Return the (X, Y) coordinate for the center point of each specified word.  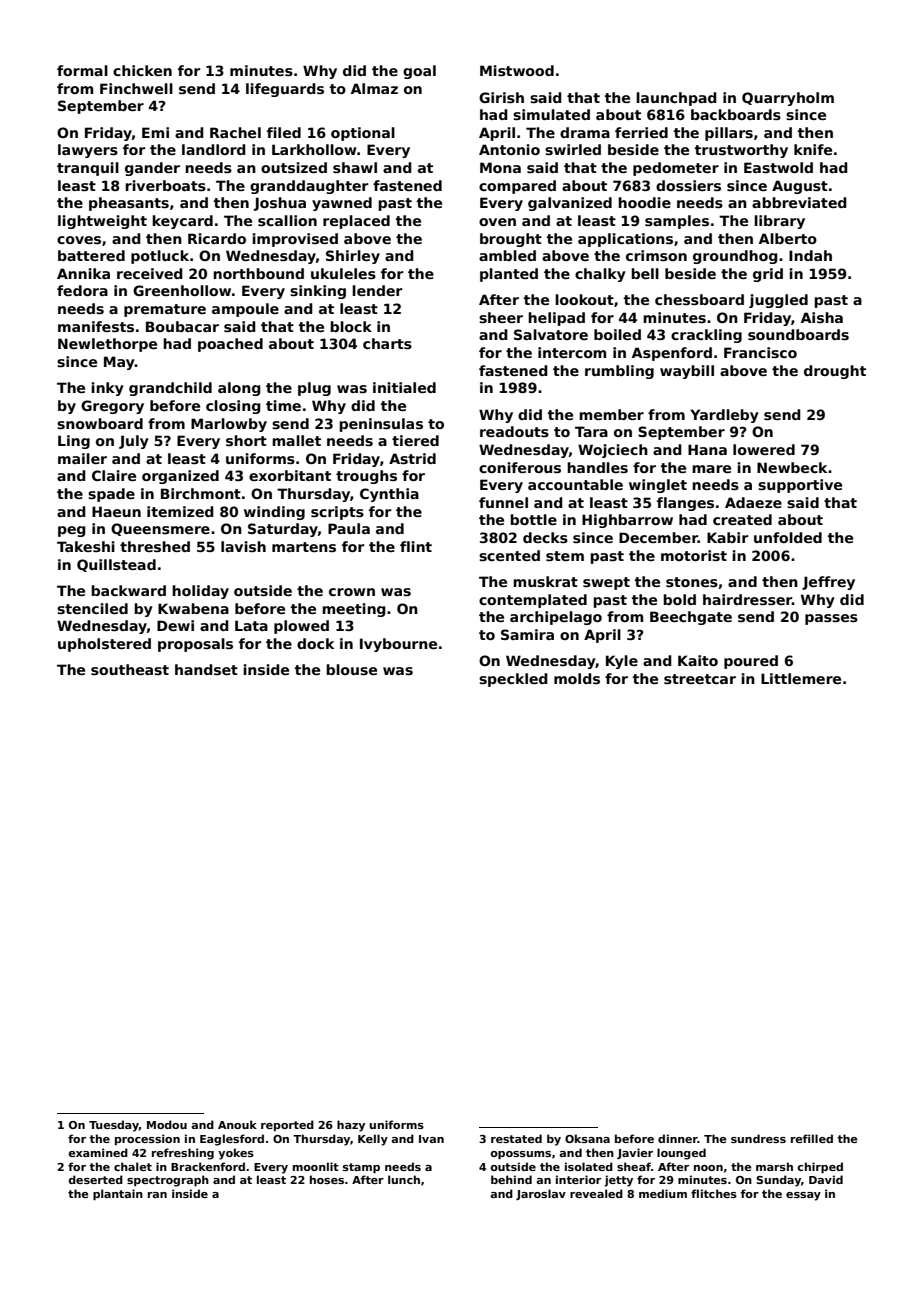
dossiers (688, 185)
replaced (356, 222)
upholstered (104, 645)
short (246, 440)
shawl (355, 167)
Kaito (698, 660)
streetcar (700, 679)
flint (416, 546)
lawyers (88, 151)
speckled (513, 680)
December (658, 537)
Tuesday (114, 1126)
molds (577, 678)
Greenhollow (182, 290)
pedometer (676, 169)
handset (206, 669)
